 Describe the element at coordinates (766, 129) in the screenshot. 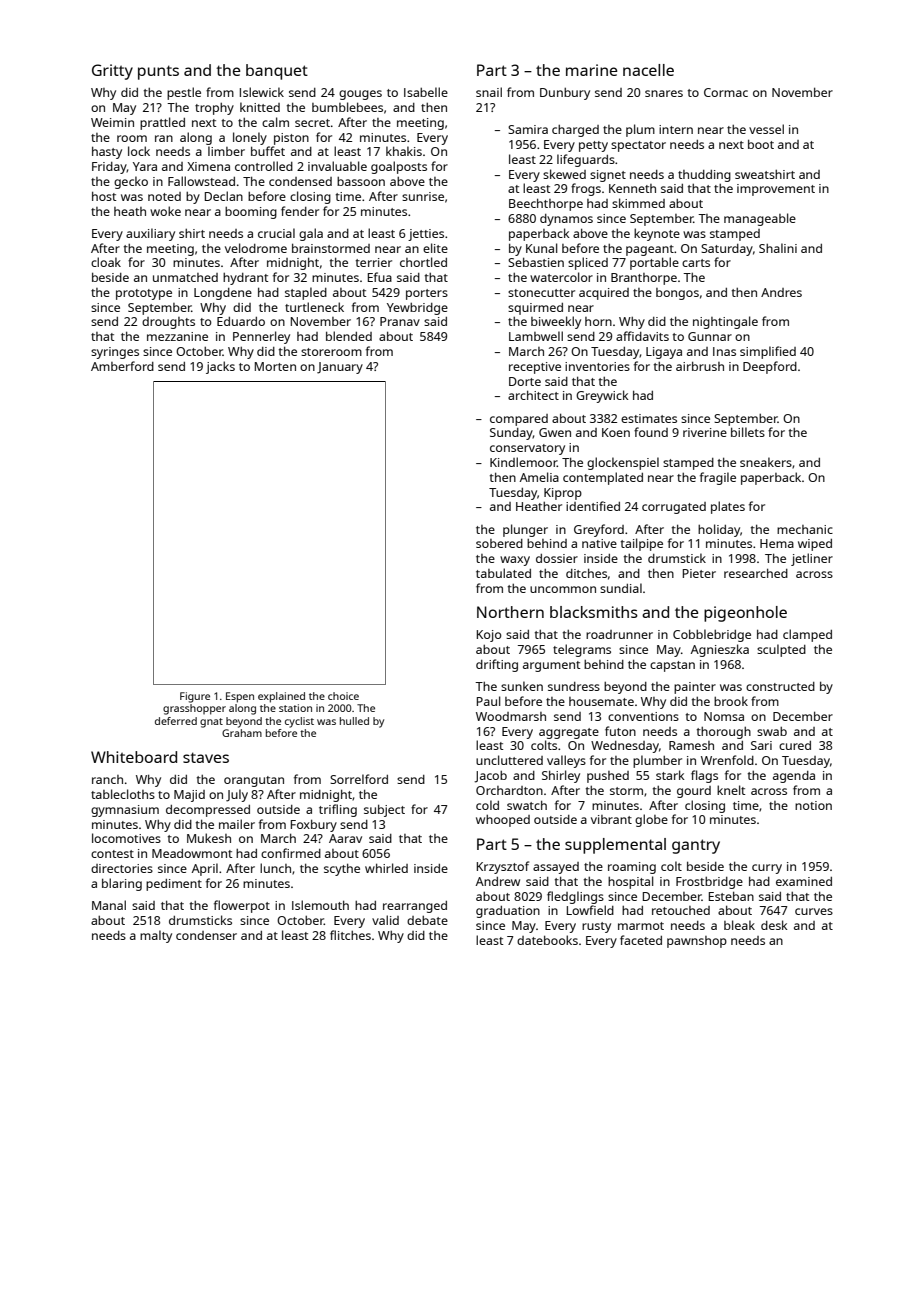

I see `vessel` at that location.
